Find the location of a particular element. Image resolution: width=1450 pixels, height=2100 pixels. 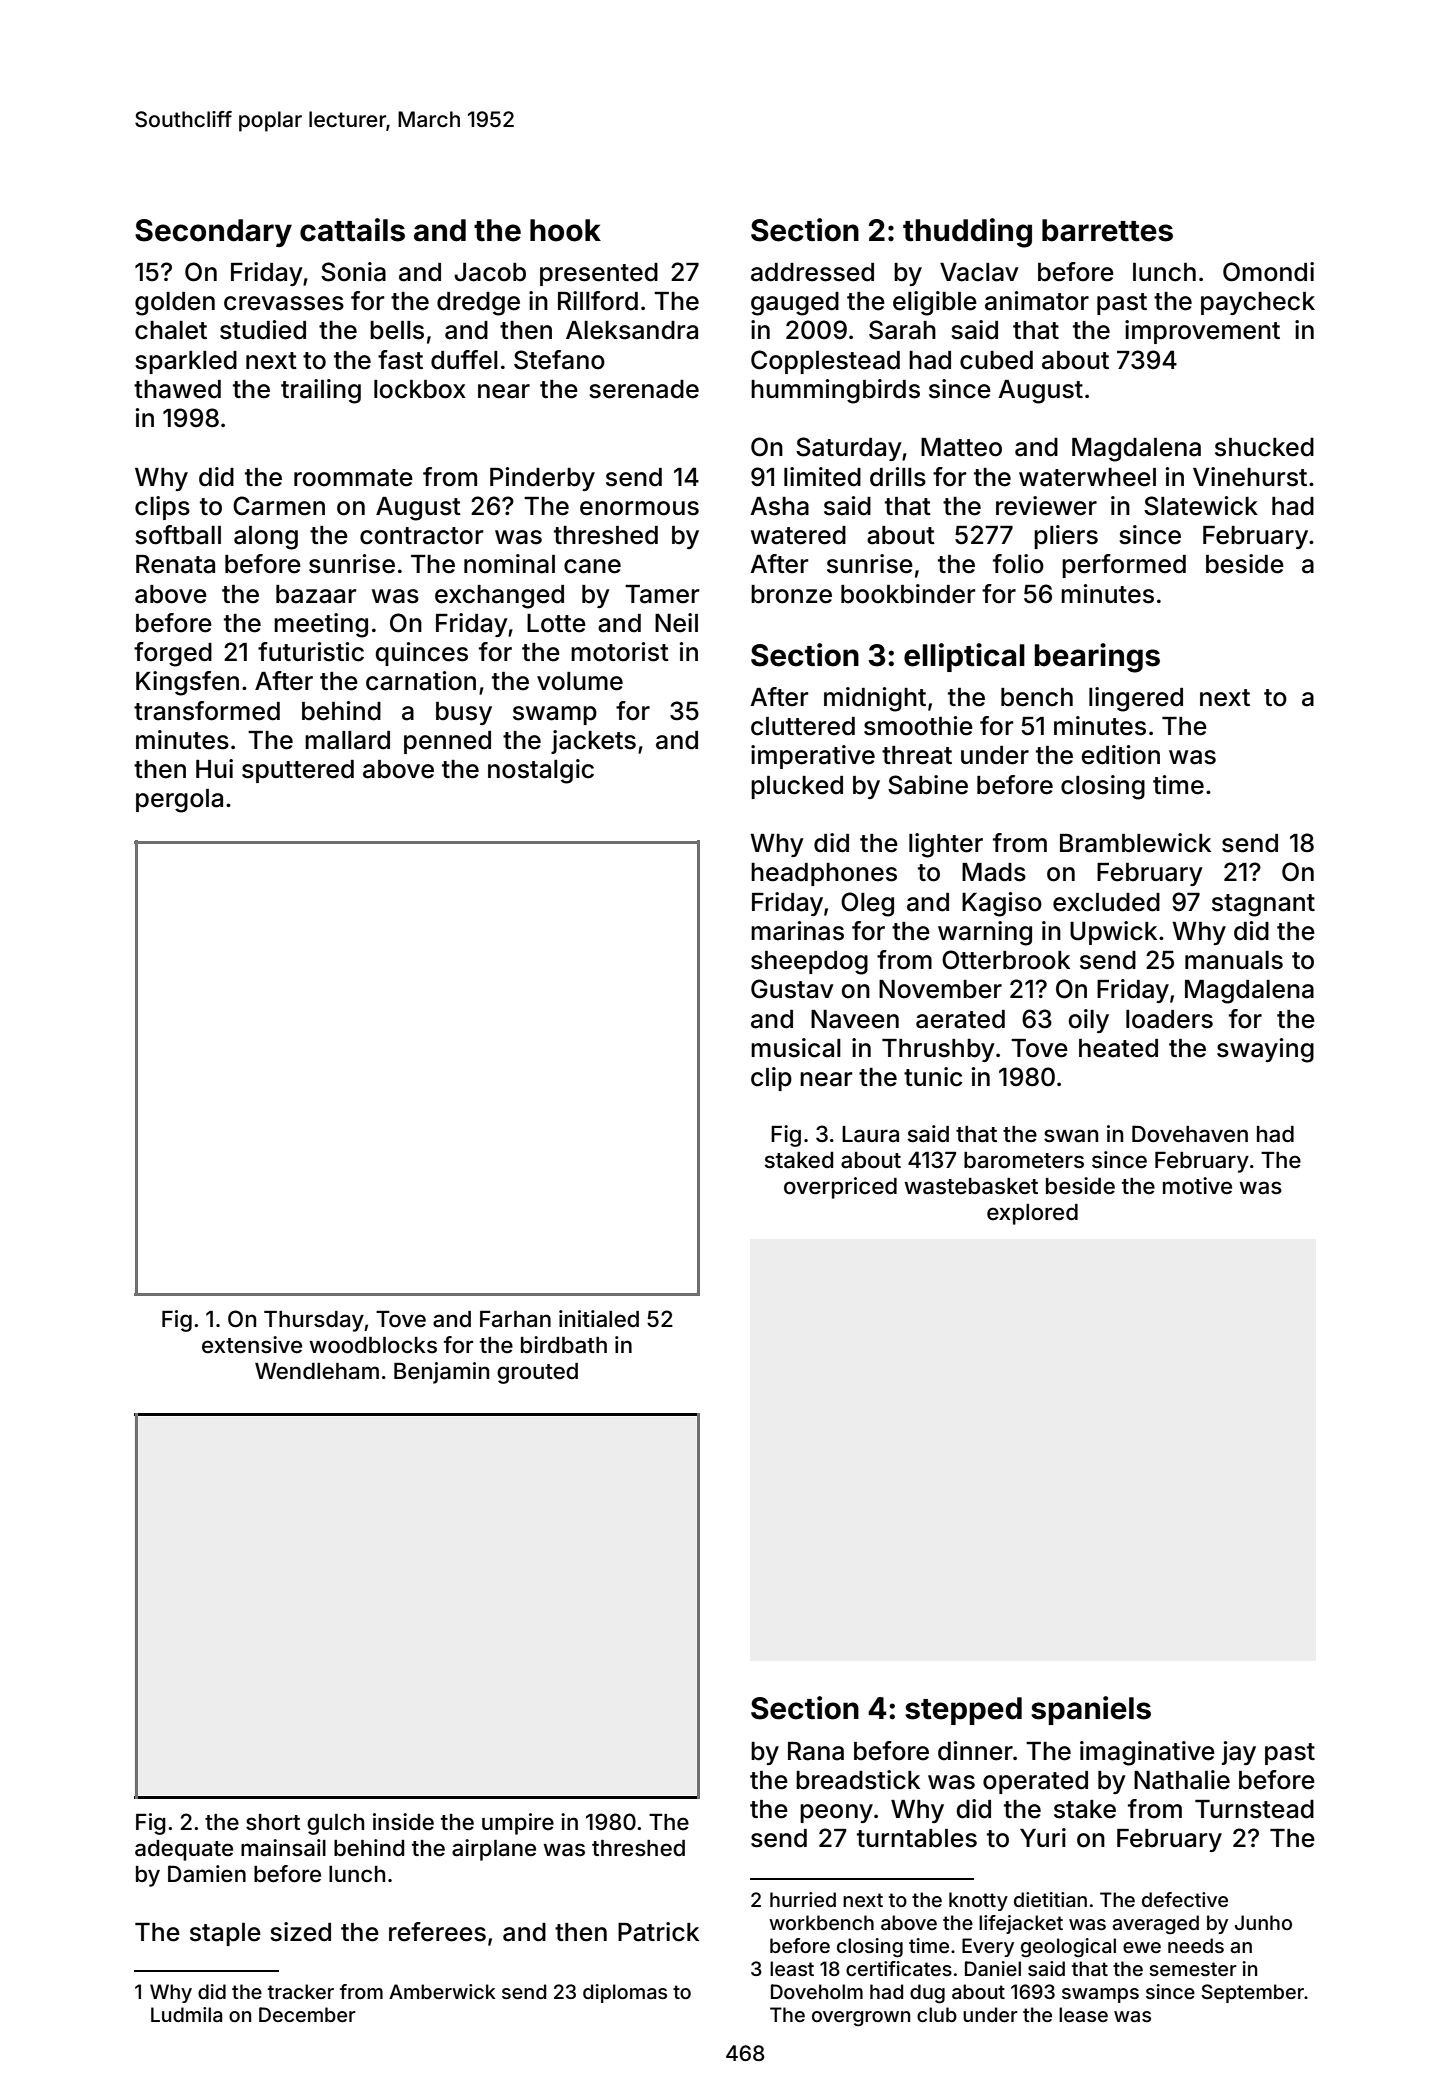

addressed is located at coordinates (812, 272).
